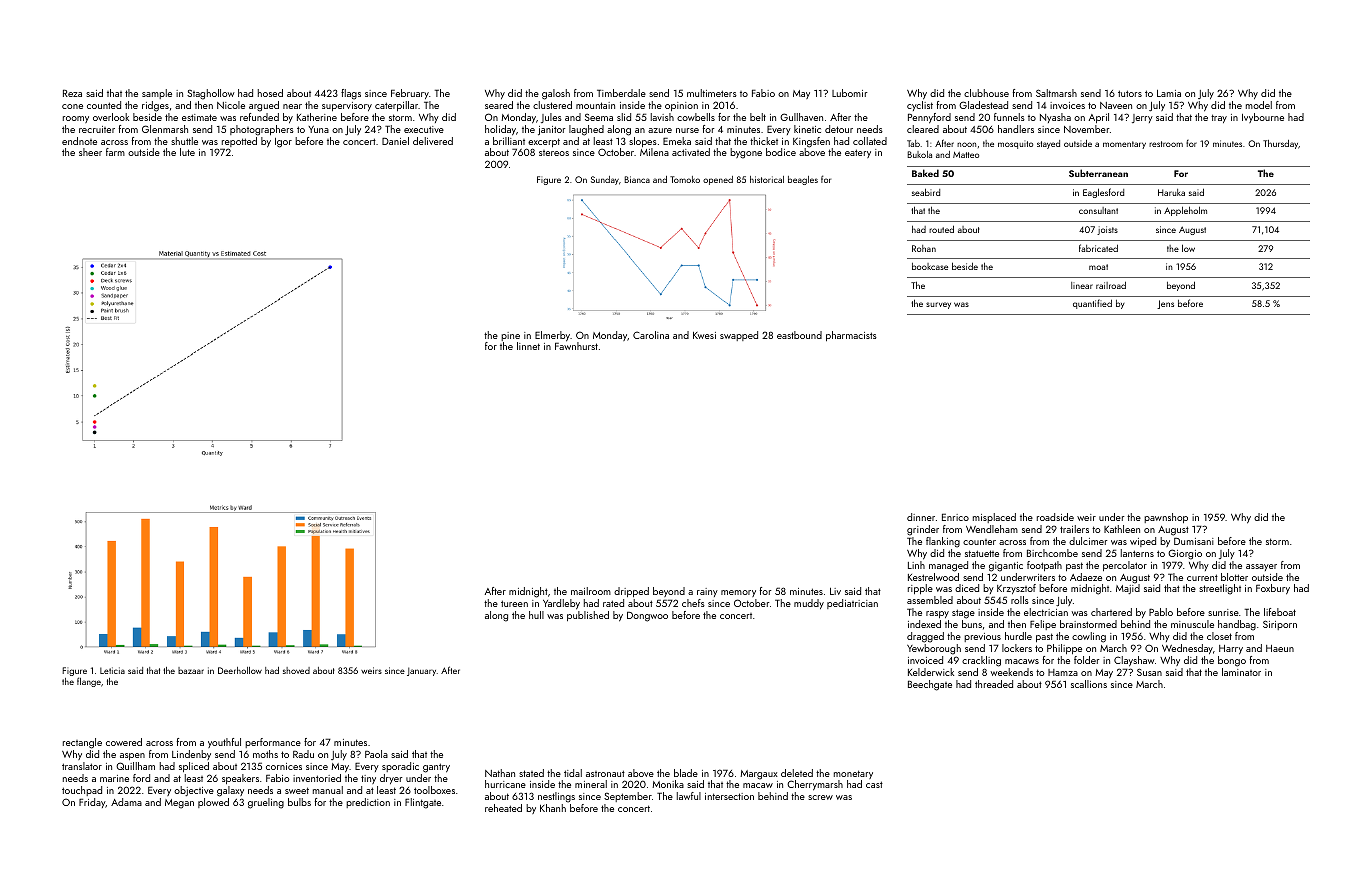 The width and height of the screenshot is (1372, 887). Describe the element at coordinates (851, 336) in the screenshot. I see `pharmacists` at that location.
